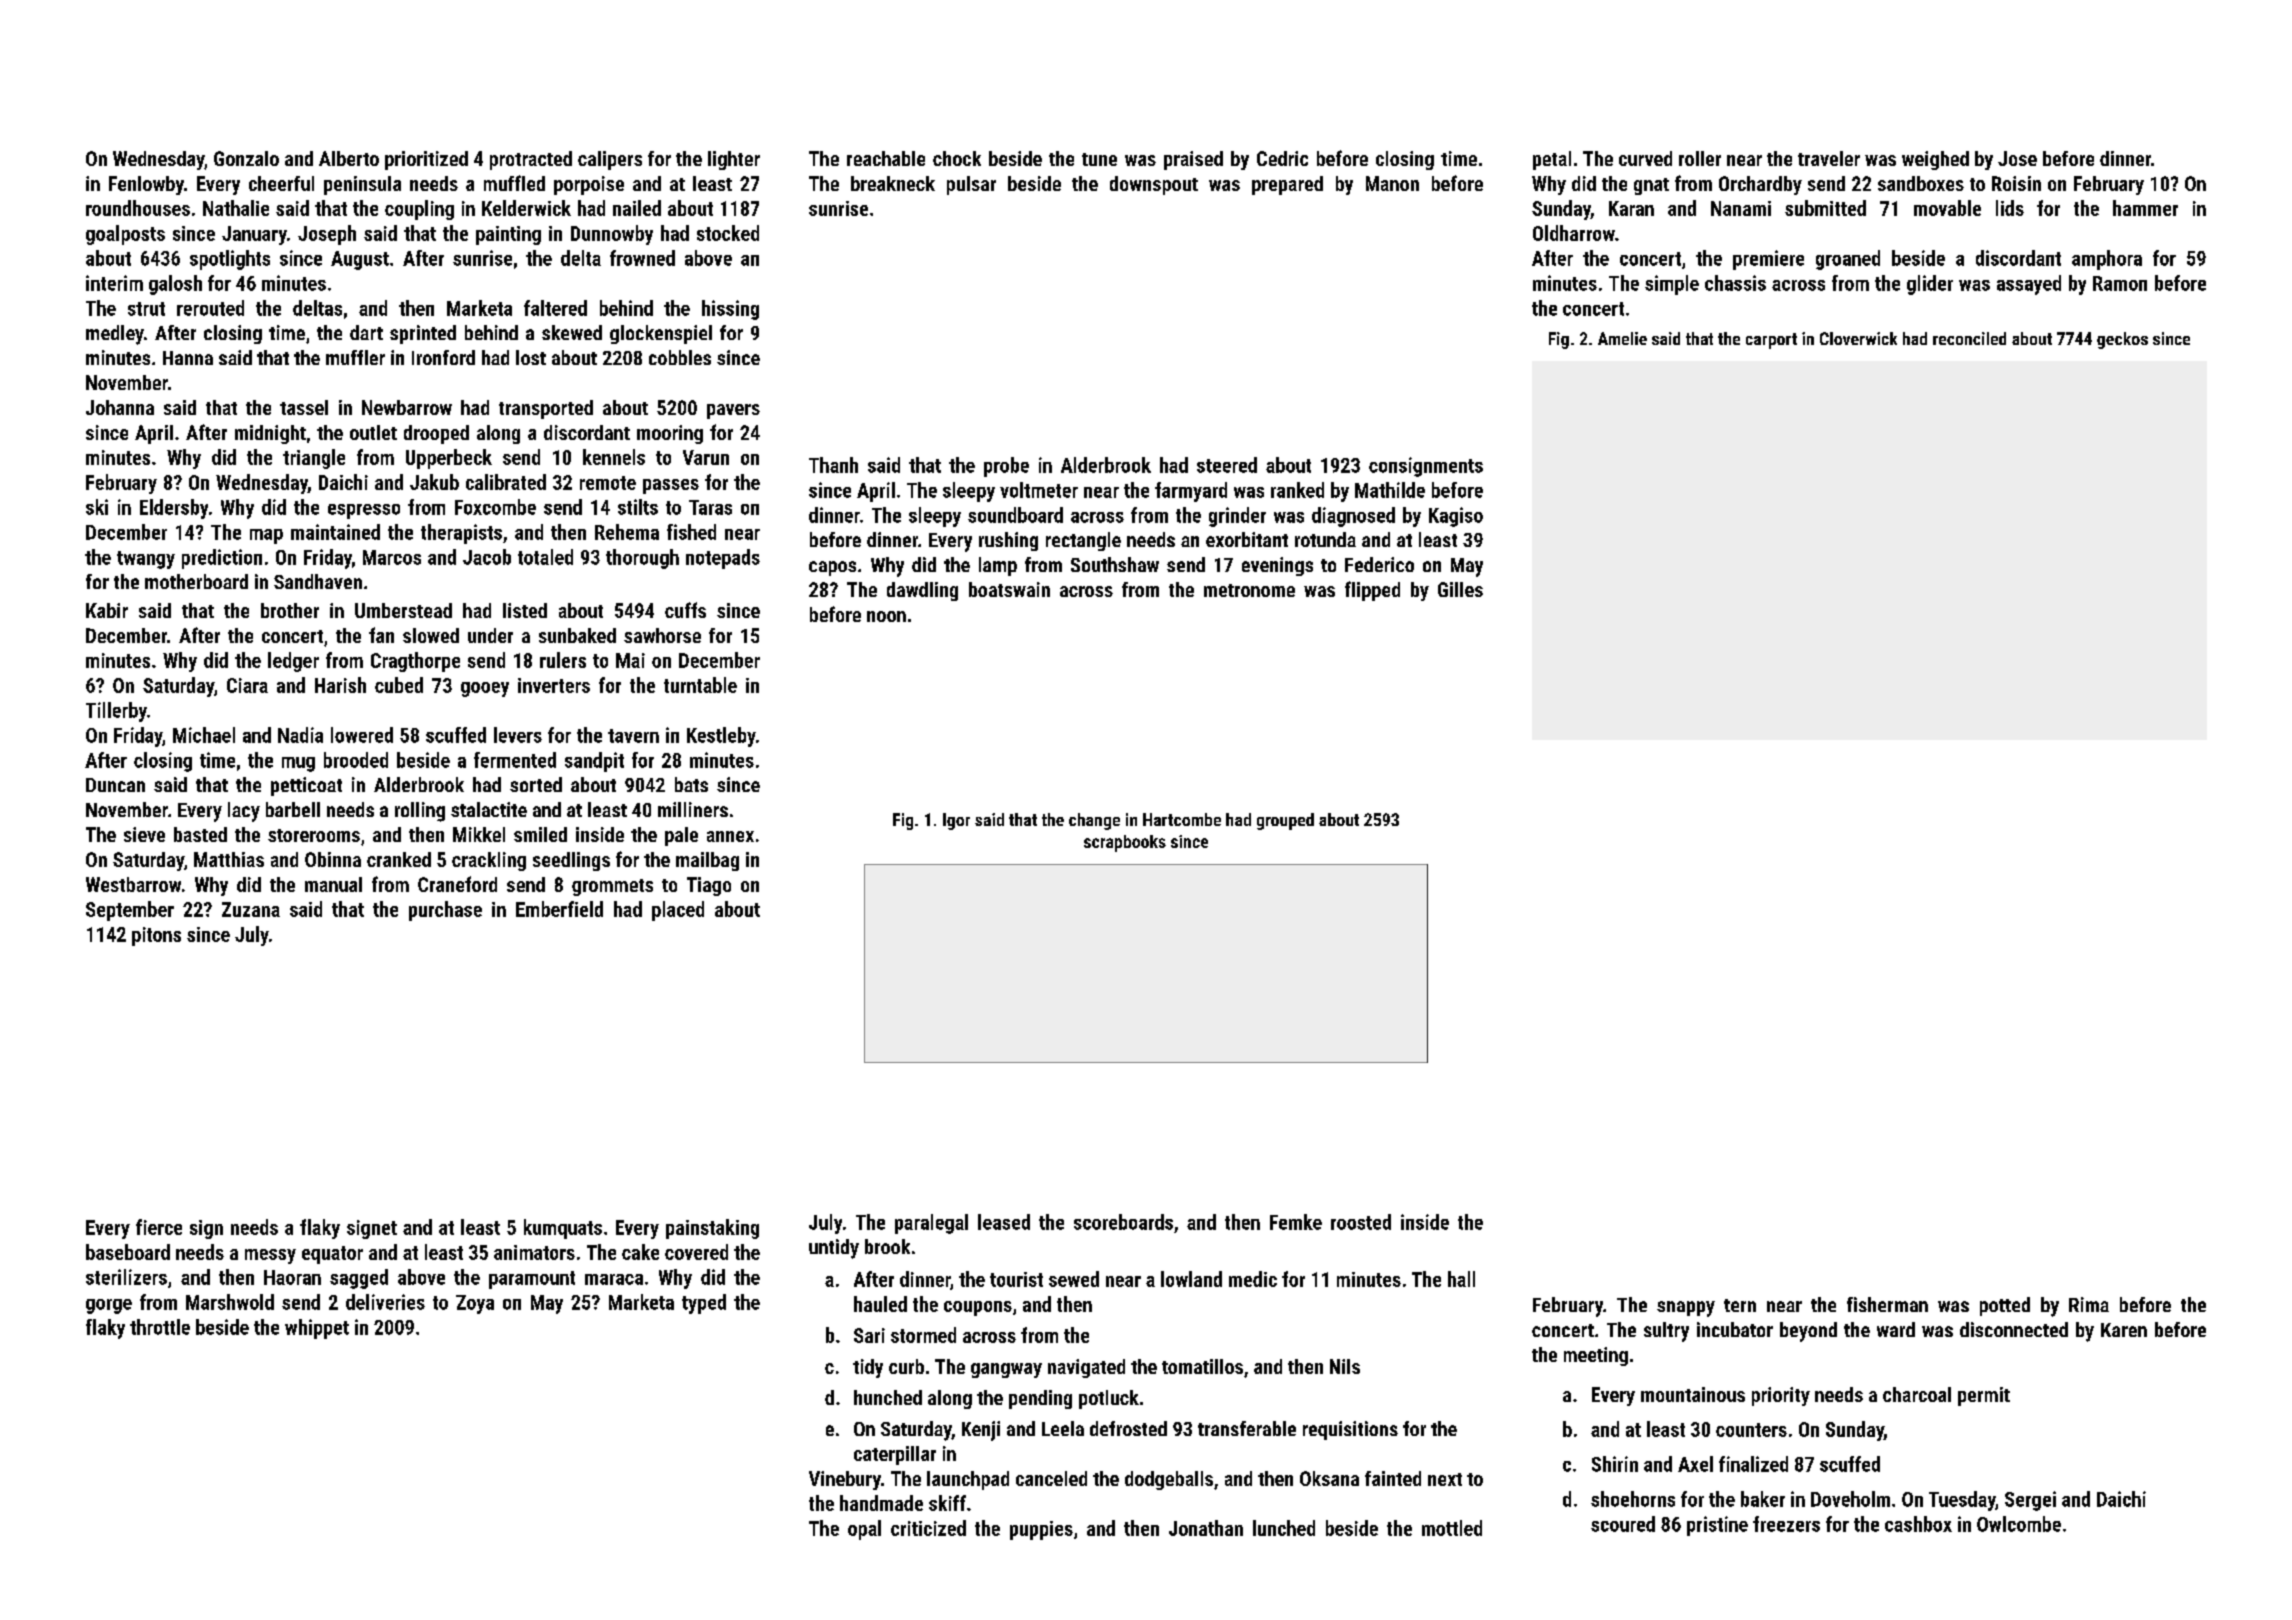 This document has height=1620, width=2292. What do you see at coordinates (126, 1277) in the document?
I see `sterilizers` at bounding box center [126, 1277].
